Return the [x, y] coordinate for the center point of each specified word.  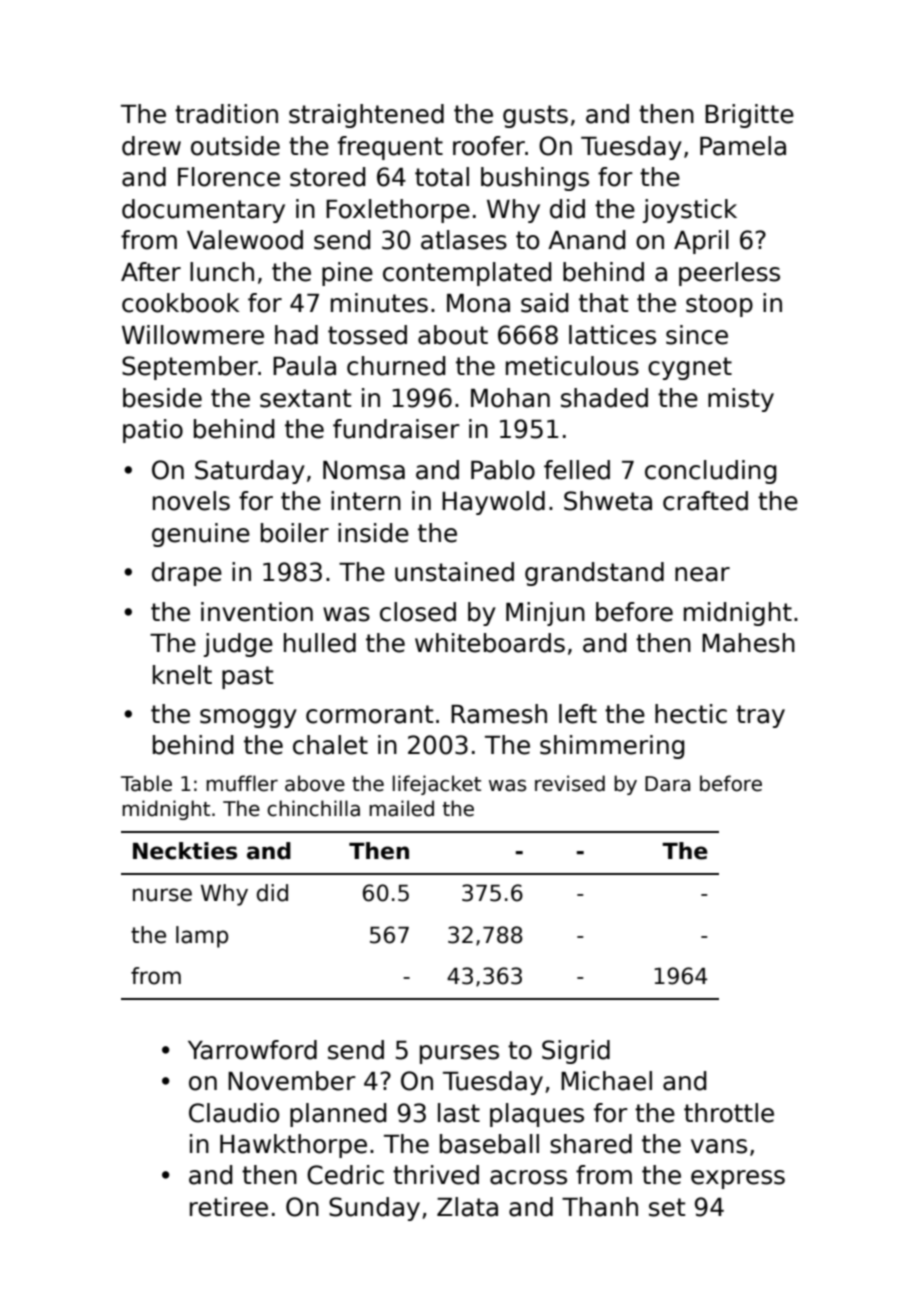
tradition [226, 114]
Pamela [743, 146]
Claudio [234, 1113]
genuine [201, 535]
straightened [366, 116]
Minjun [545, 614]
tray [760, 716]
